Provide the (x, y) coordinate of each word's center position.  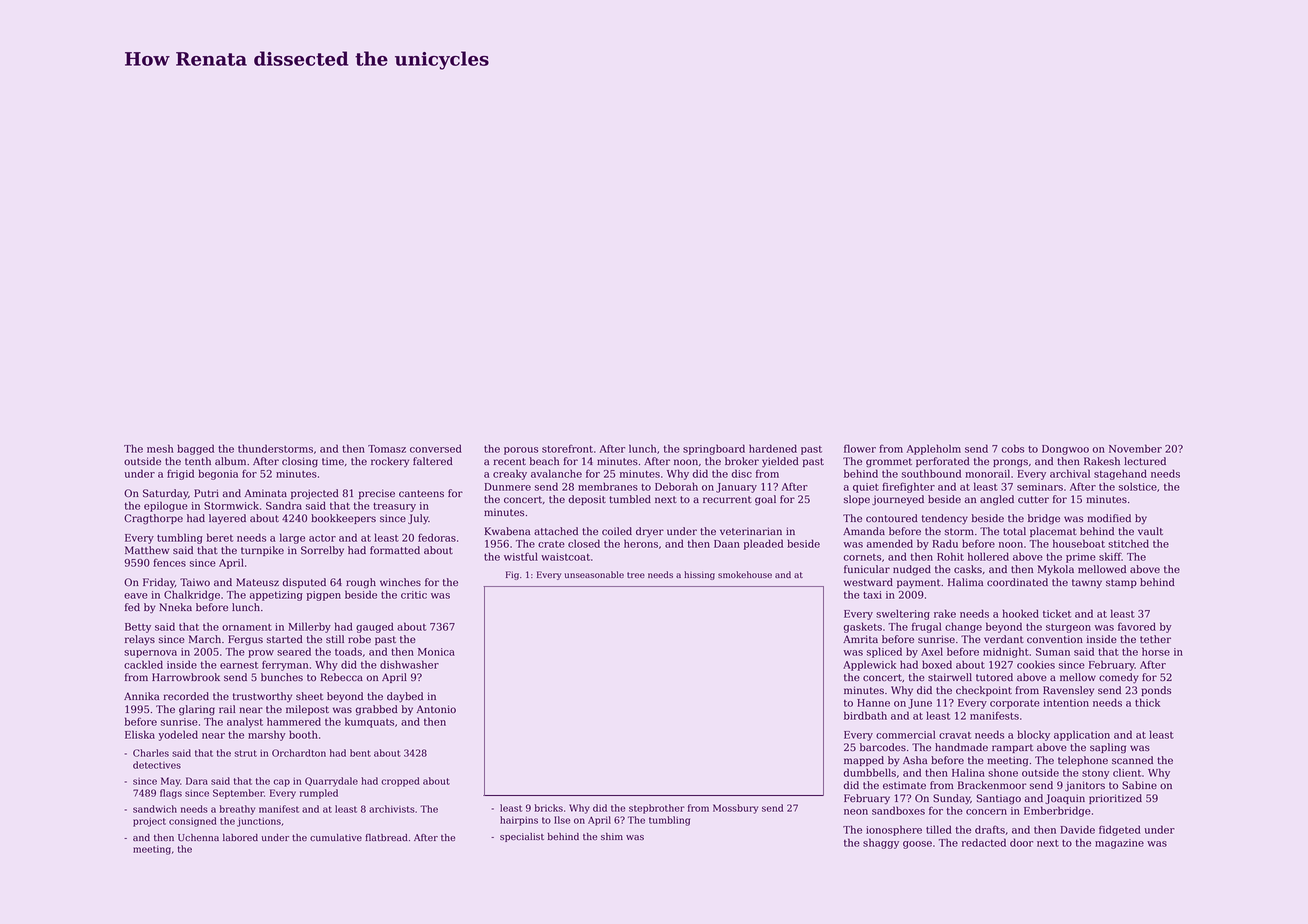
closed (584, 543)
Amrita (860, 639)
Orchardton (299, 753)
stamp (1121, 583)
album (230, 461)
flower (860, 448)
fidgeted (1120, 830)
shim (612, 836)
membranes (608, 487)
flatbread (386, 838)
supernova (150, 654)
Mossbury (735, 809)
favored (1137, 626)
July (418, 519)
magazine (1119, 844)
